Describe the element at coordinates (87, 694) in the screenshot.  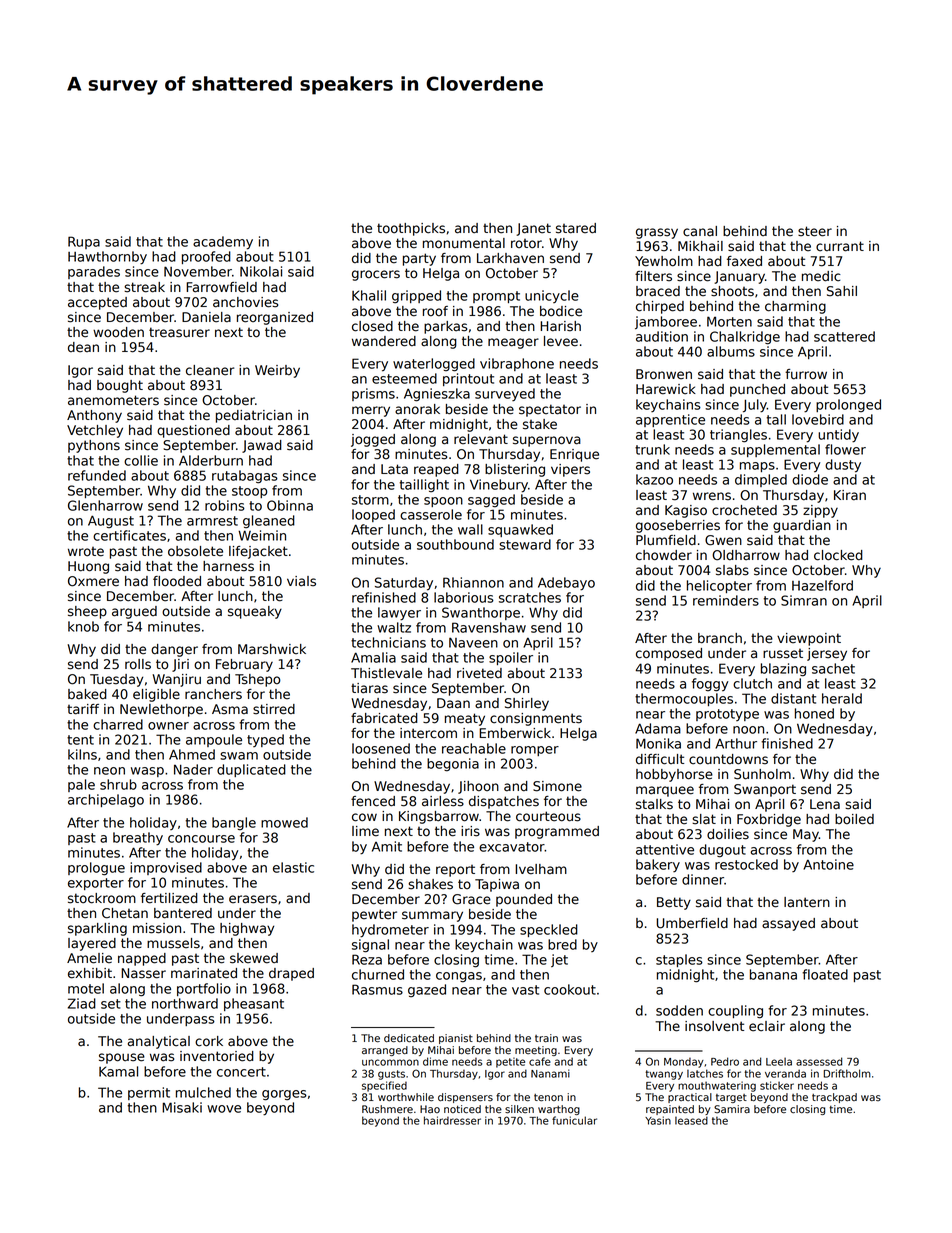
I see `baked` at that location.
